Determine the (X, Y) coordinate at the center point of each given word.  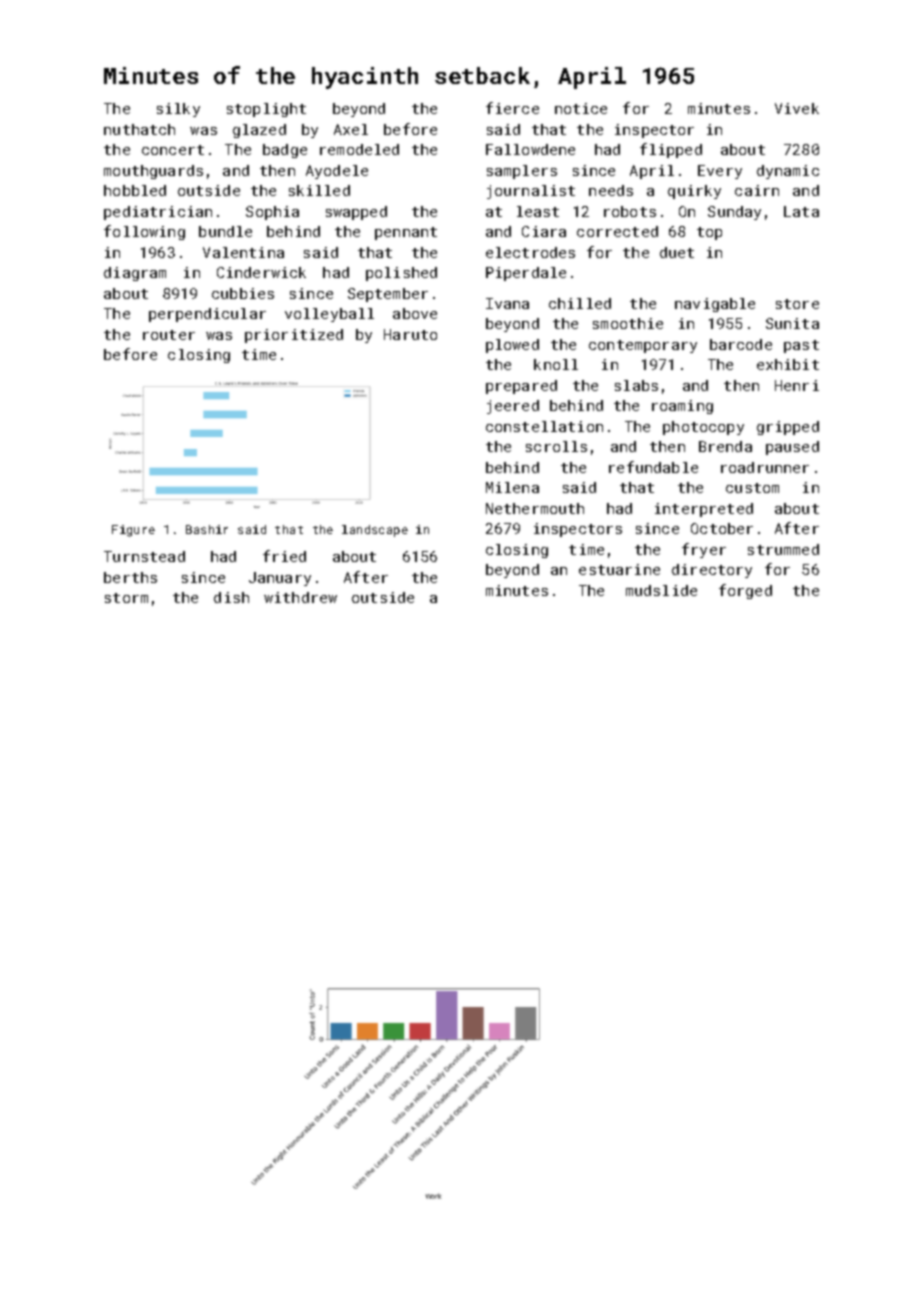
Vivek (797, 108)
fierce (512, 108)
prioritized (294, 336)
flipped (671, 150)
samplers (522, 172)
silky (178, 110)
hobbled (135, 190)
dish (231, 597)
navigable (715, 305)
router (169, 335)
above (415, 313)
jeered (513, 407)
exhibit (788, 364)
